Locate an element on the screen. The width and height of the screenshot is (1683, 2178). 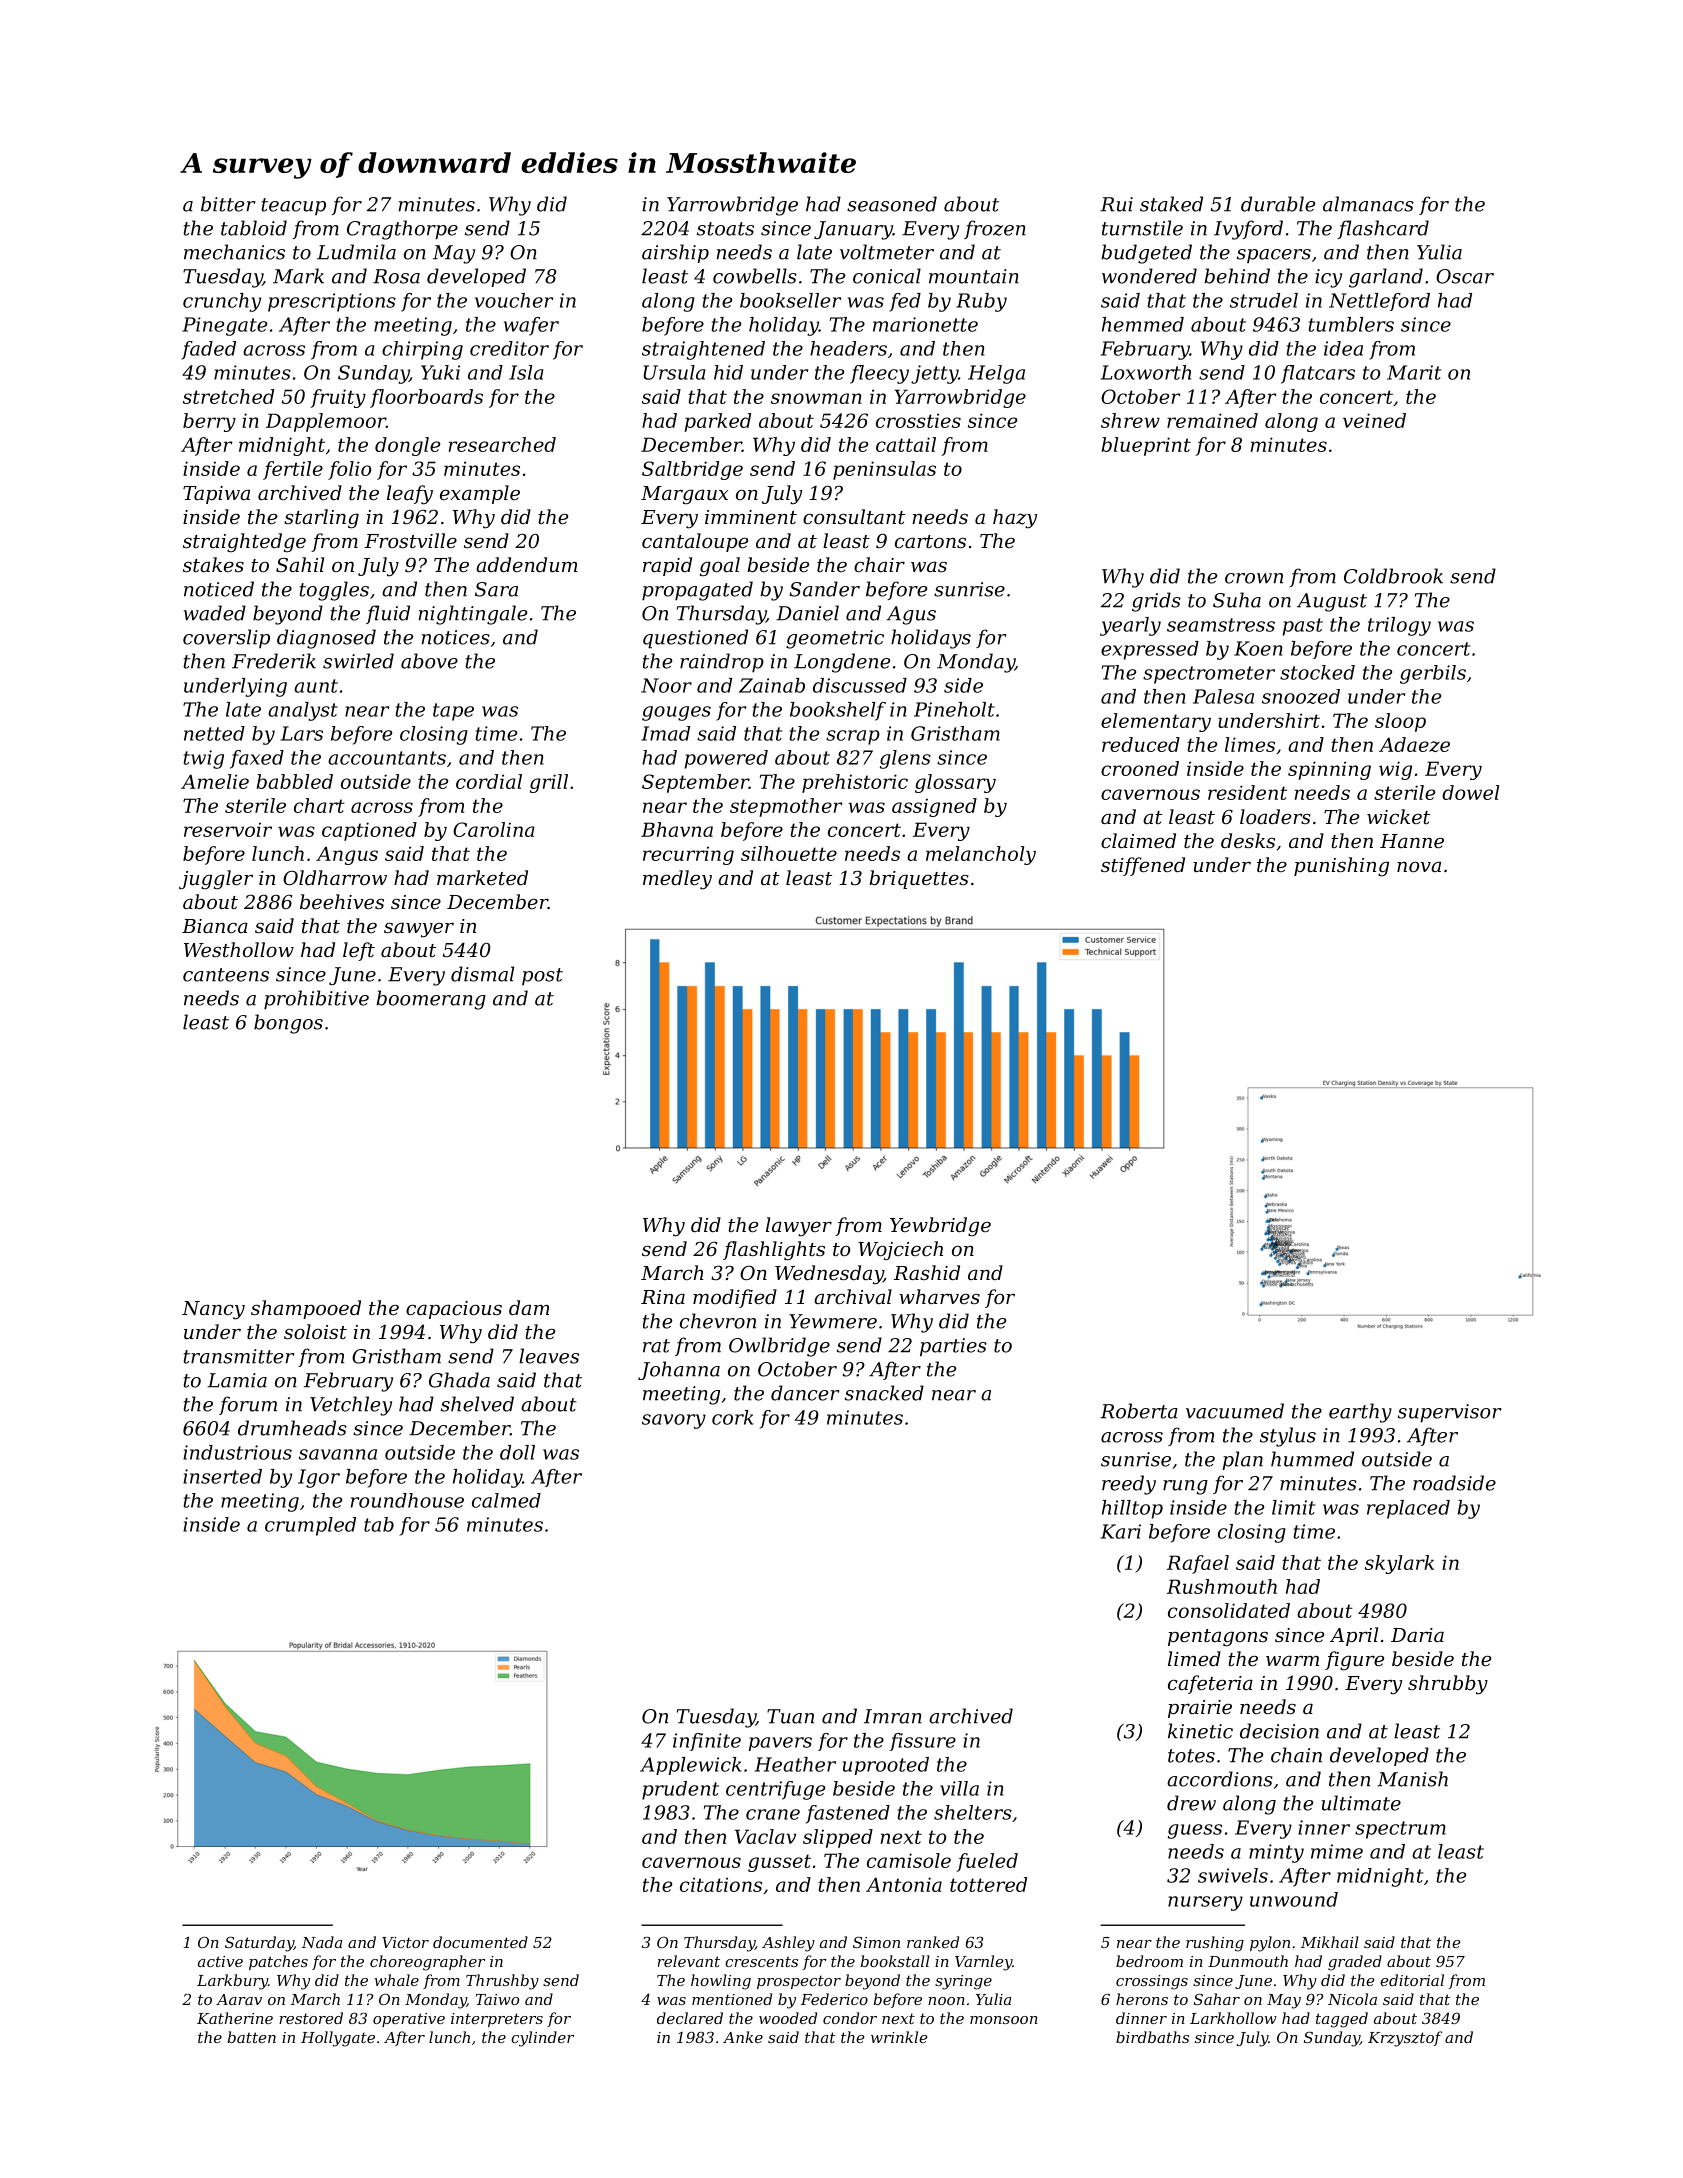
relevant is located at coordinates (689, 1961).
